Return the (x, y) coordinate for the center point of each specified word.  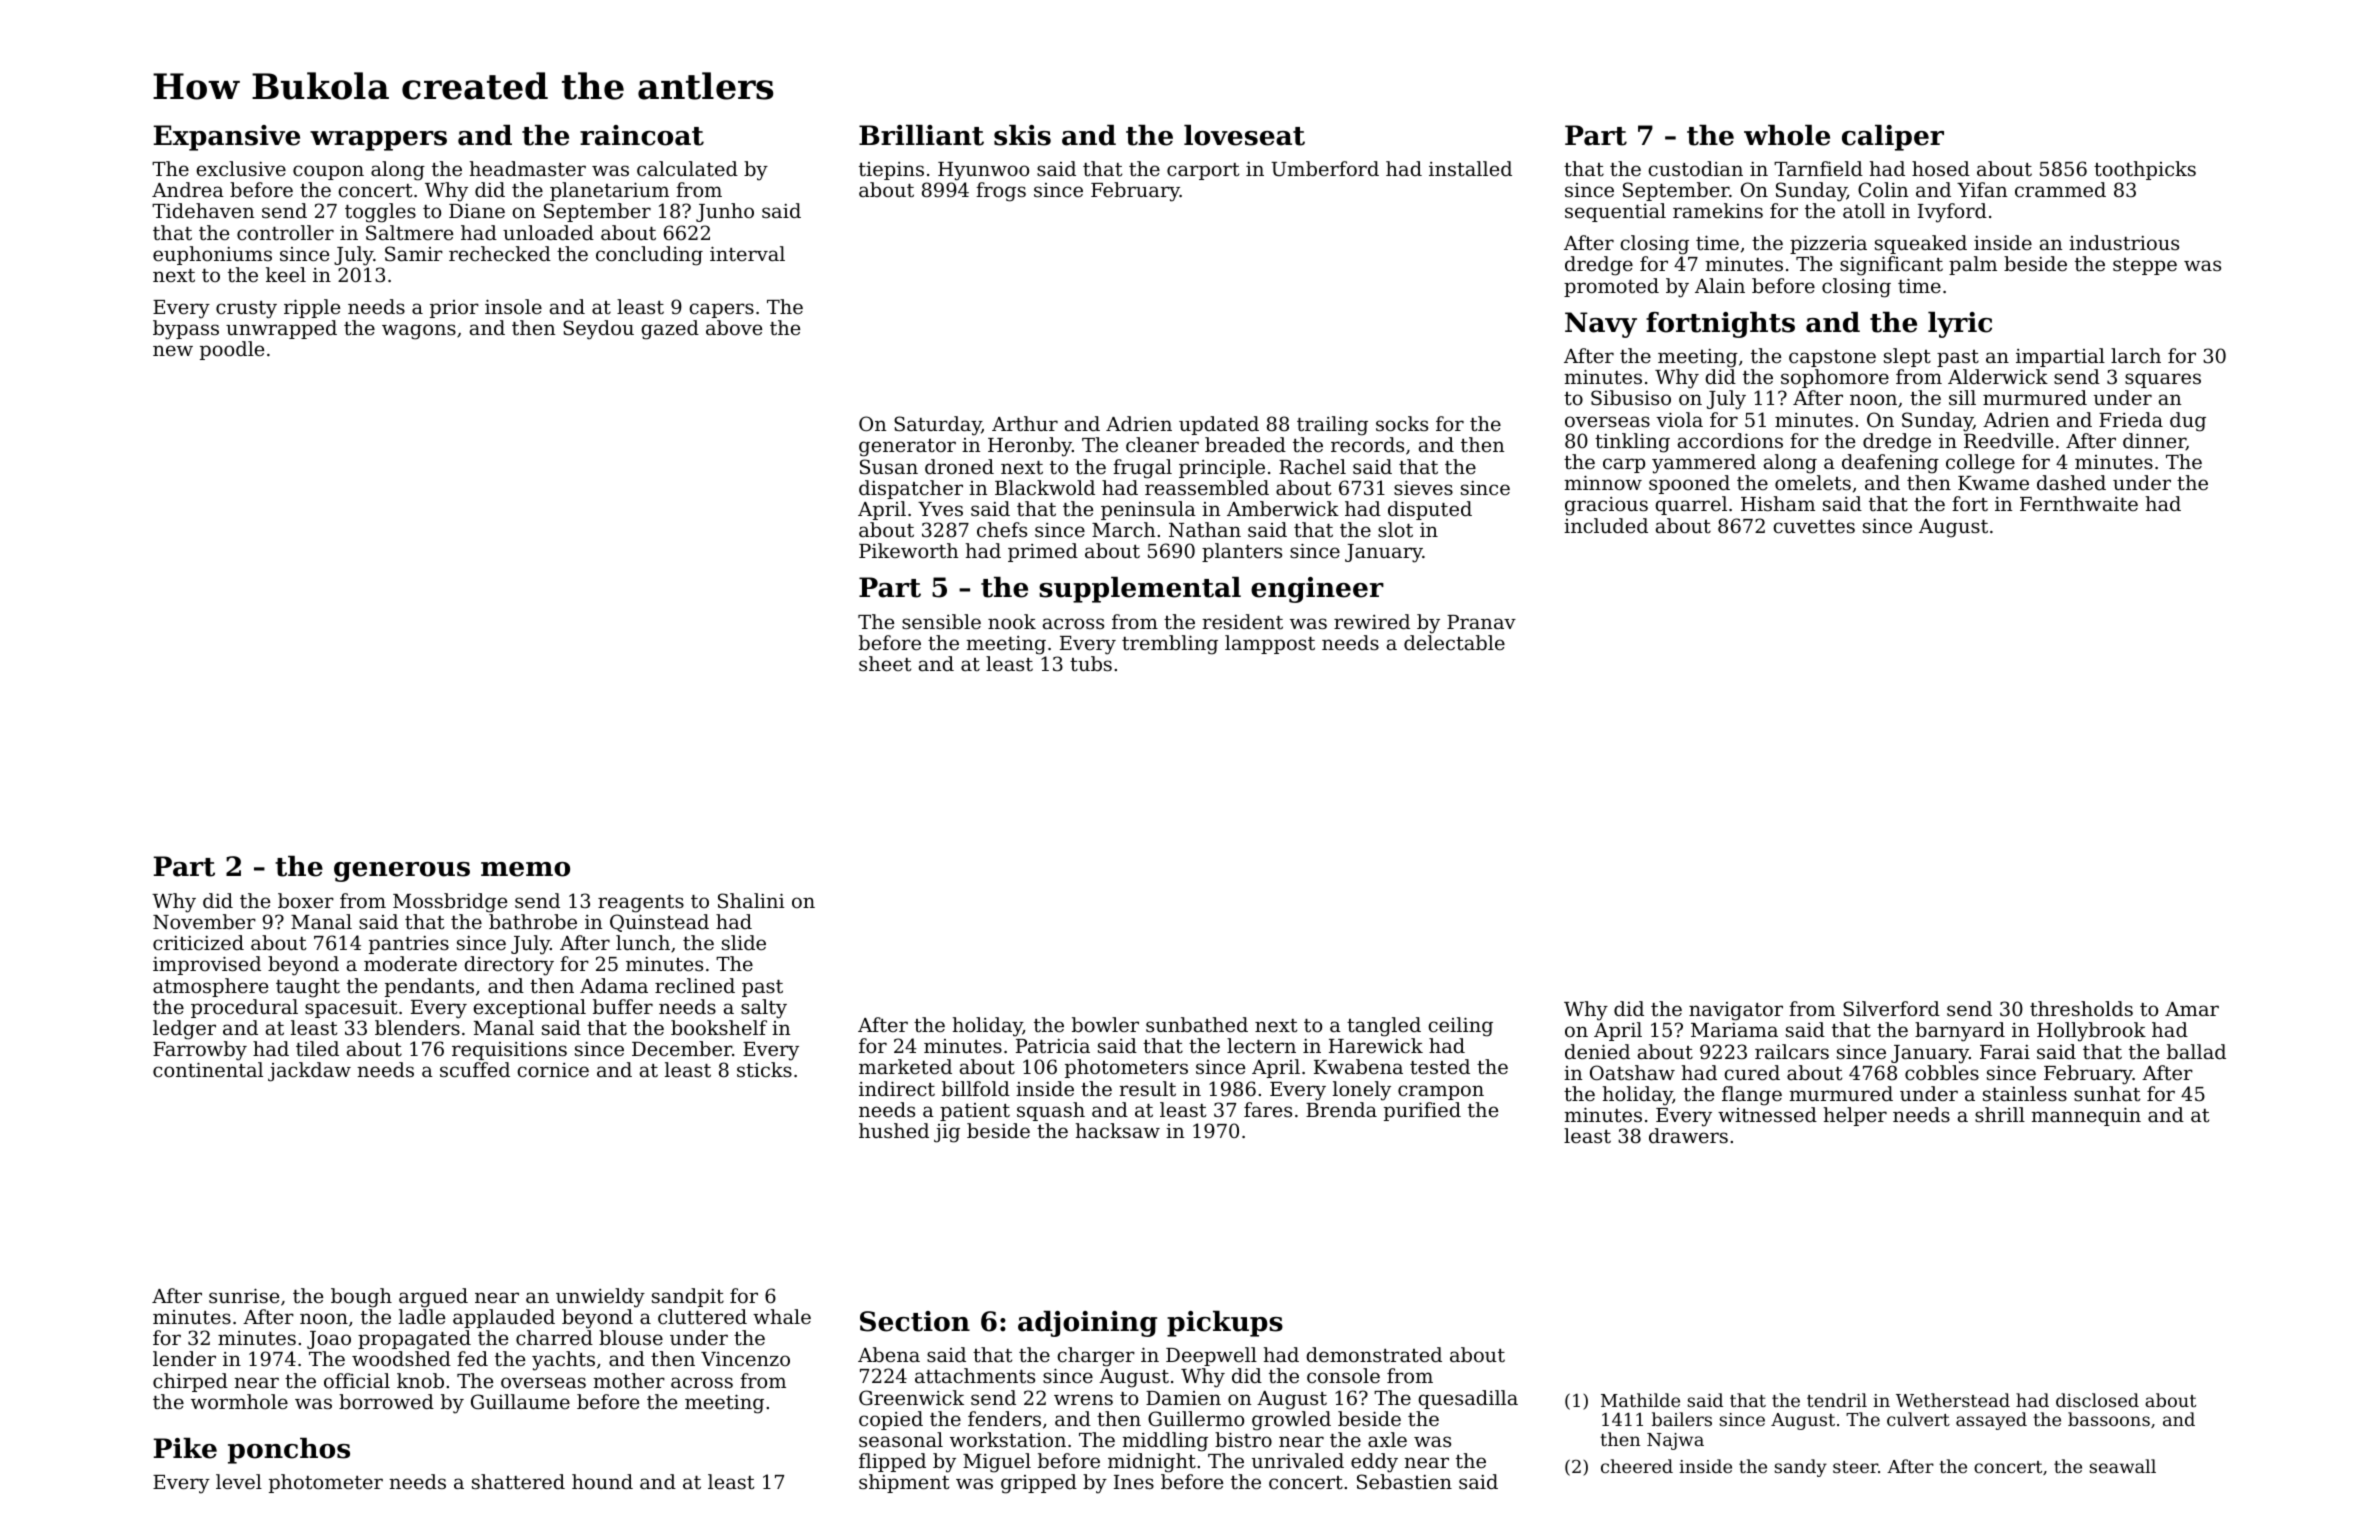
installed (1470, 168)
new (173, 350)
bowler (1105, 1024)
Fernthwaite (2079, 503)
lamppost (1270, 644)
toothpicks (2145, 170)
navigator (1736, 1011)
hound (602, 1481)
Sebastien (1404, 1481)
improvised (207, 965)
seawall (2123, 1466)
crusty (246, 310)
